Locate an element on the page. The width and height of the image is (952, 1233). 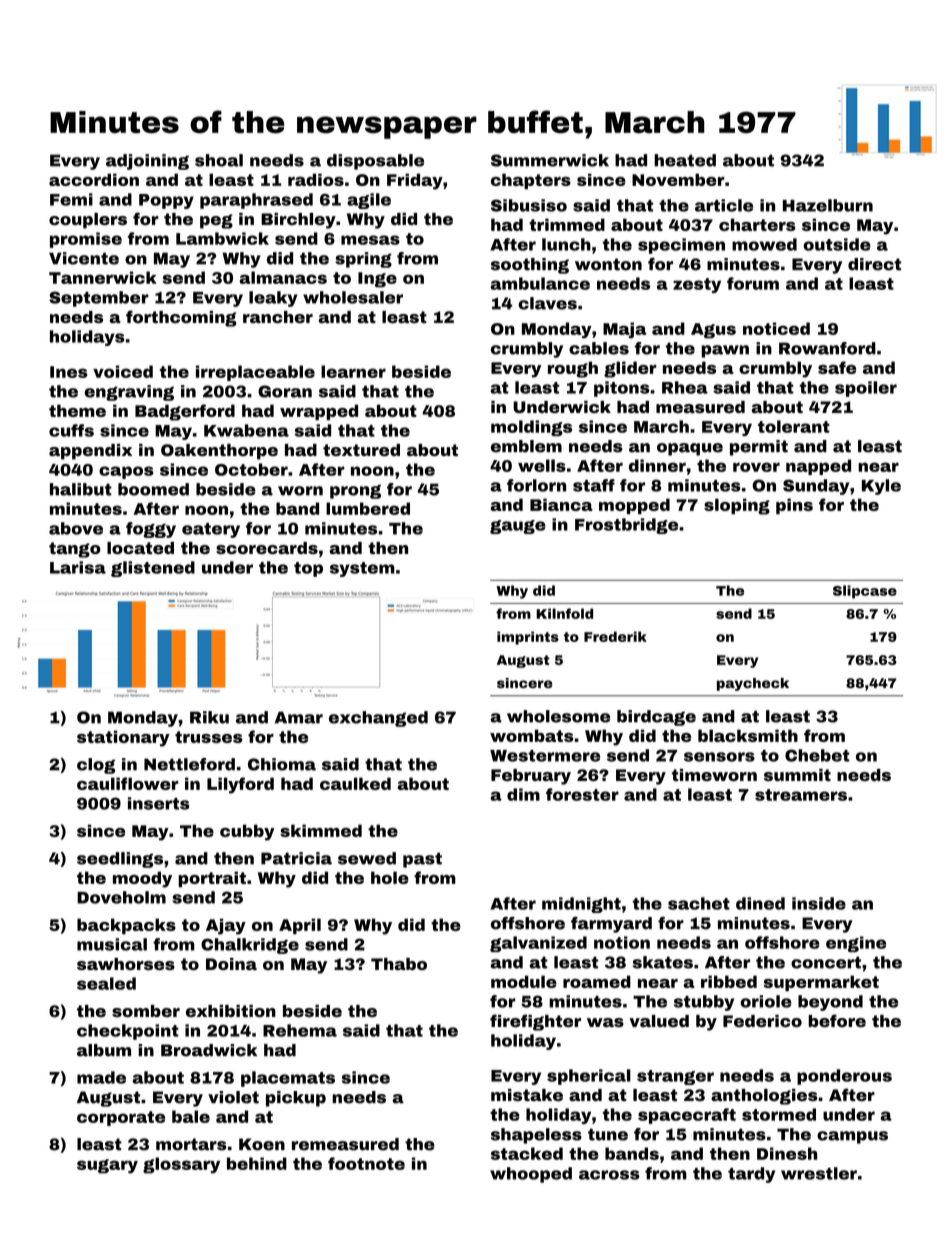
Thabo is located at coordinates (399, 964).
